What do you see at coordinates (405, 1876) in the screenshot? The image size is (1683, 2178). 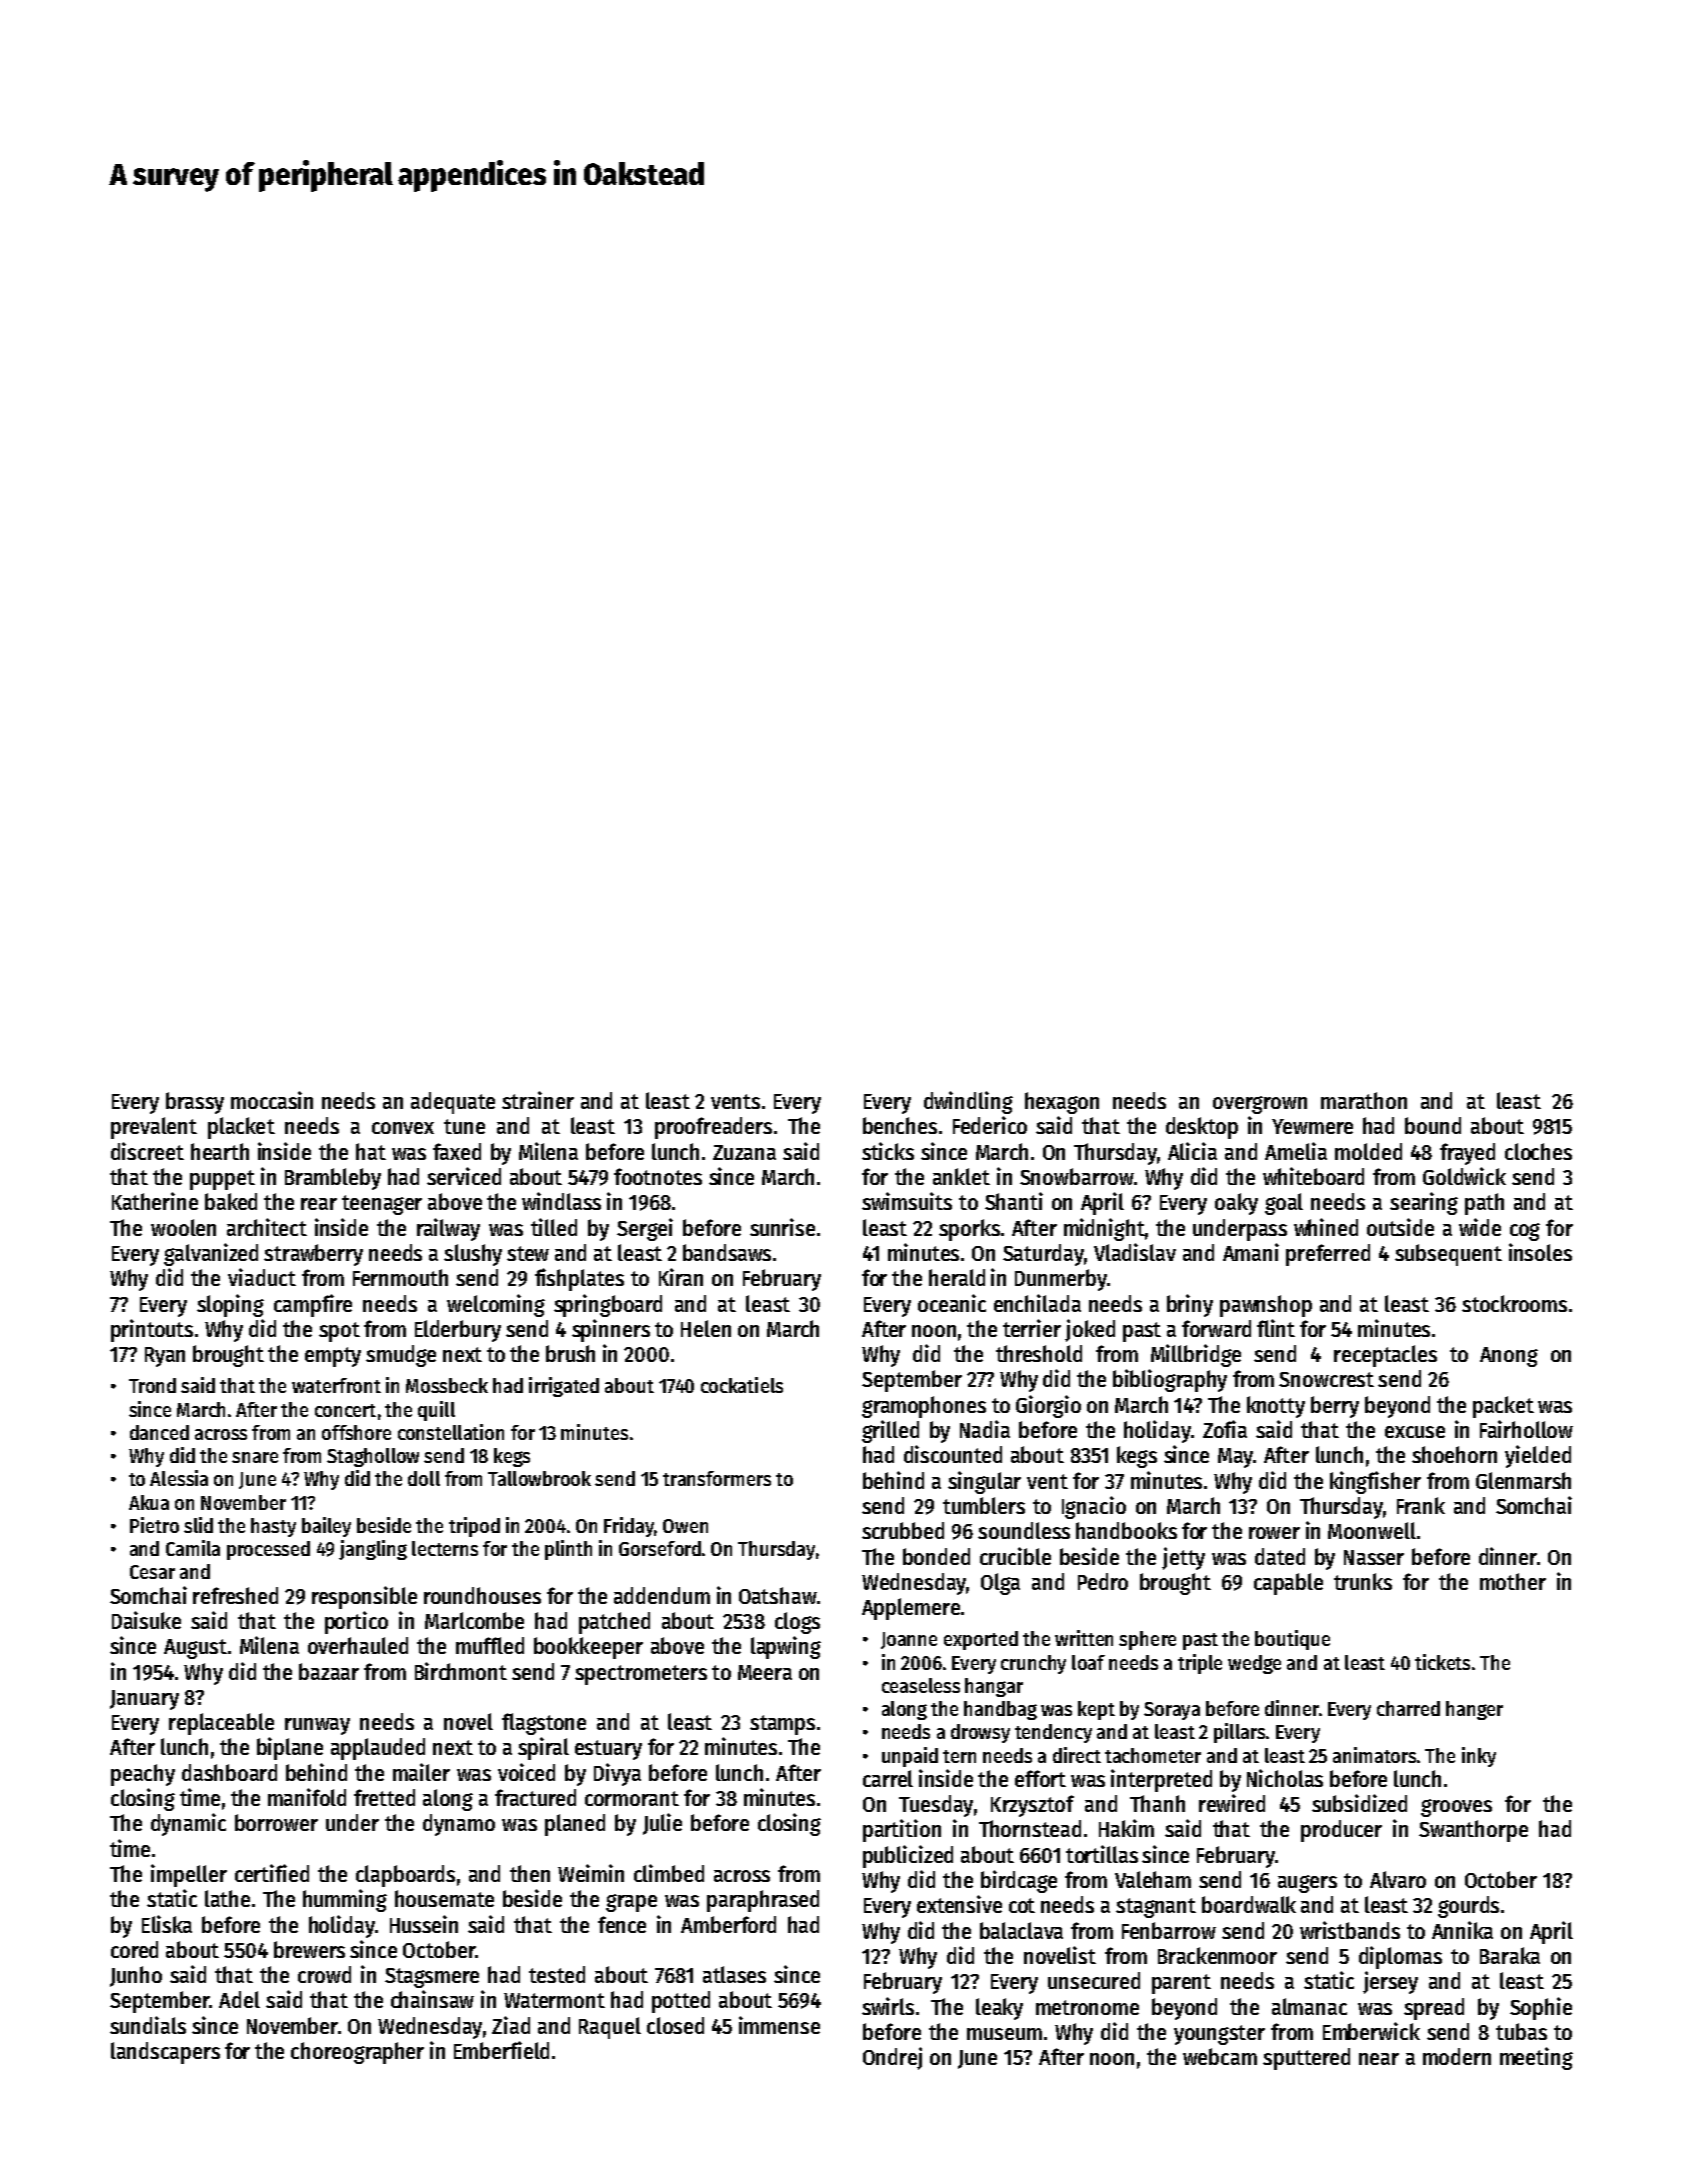 I see `clapboards` at bounding box center [405, 1876].
